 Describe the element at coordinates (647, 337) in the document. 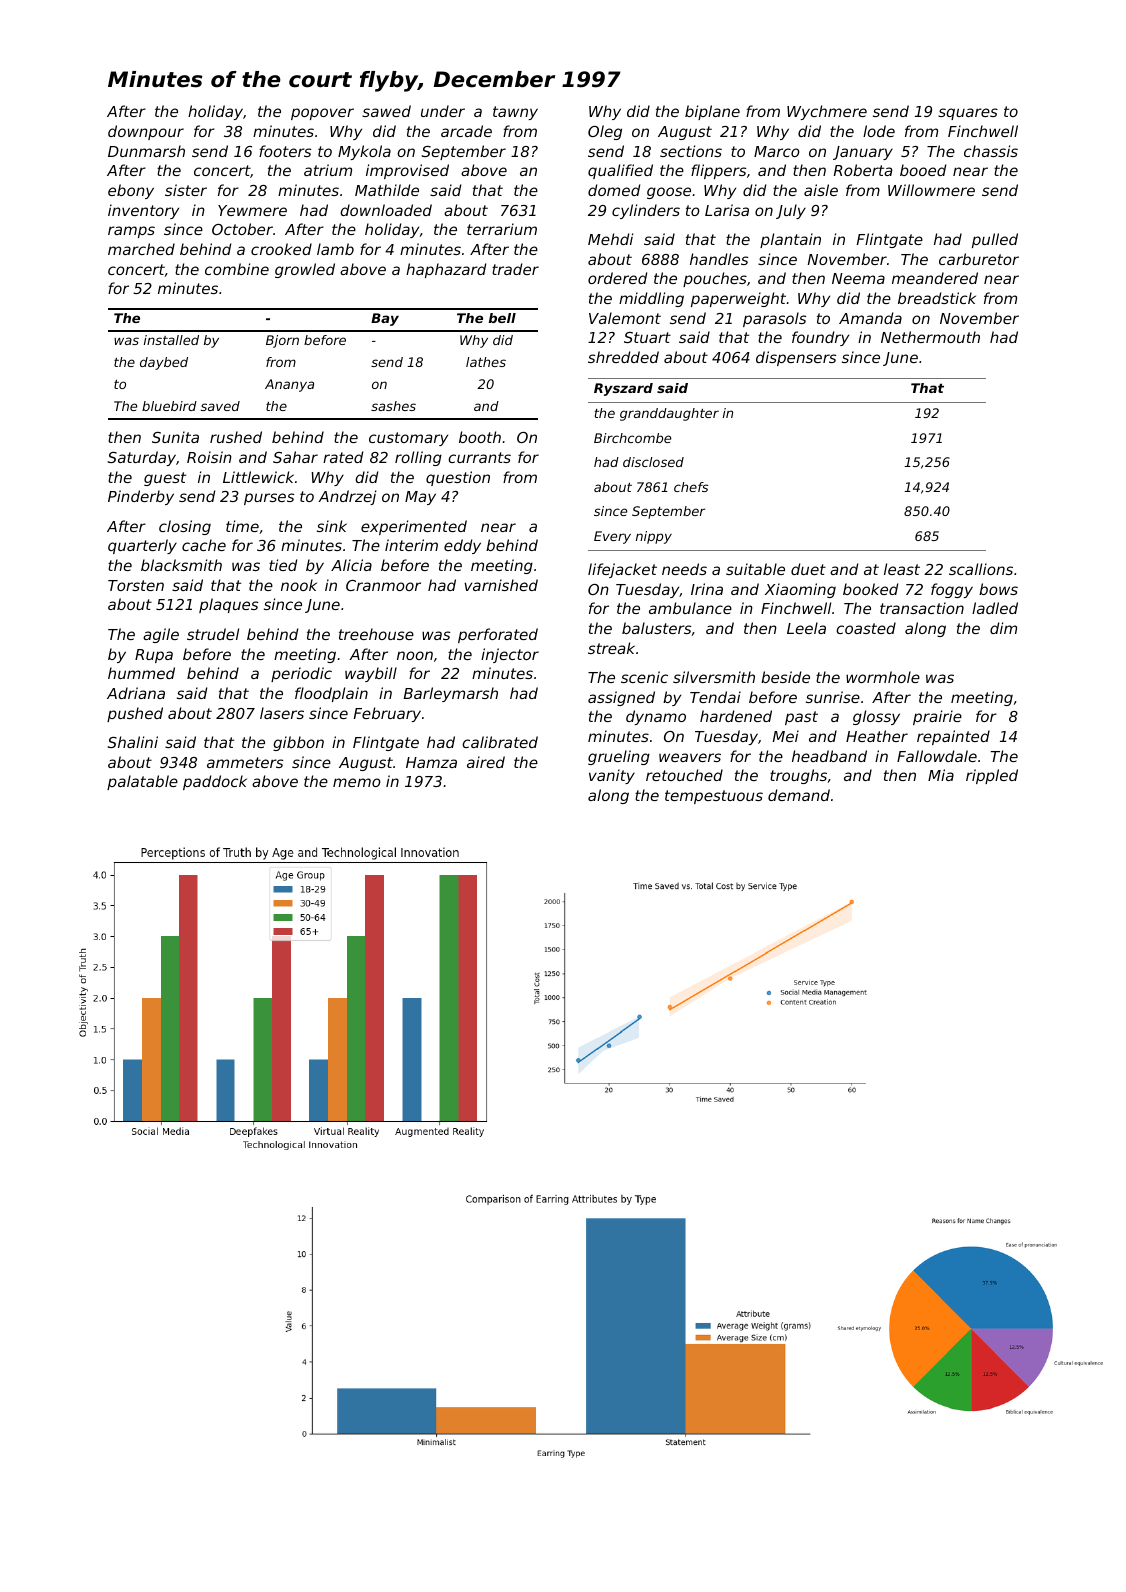

I see `Stuart` at that location.
